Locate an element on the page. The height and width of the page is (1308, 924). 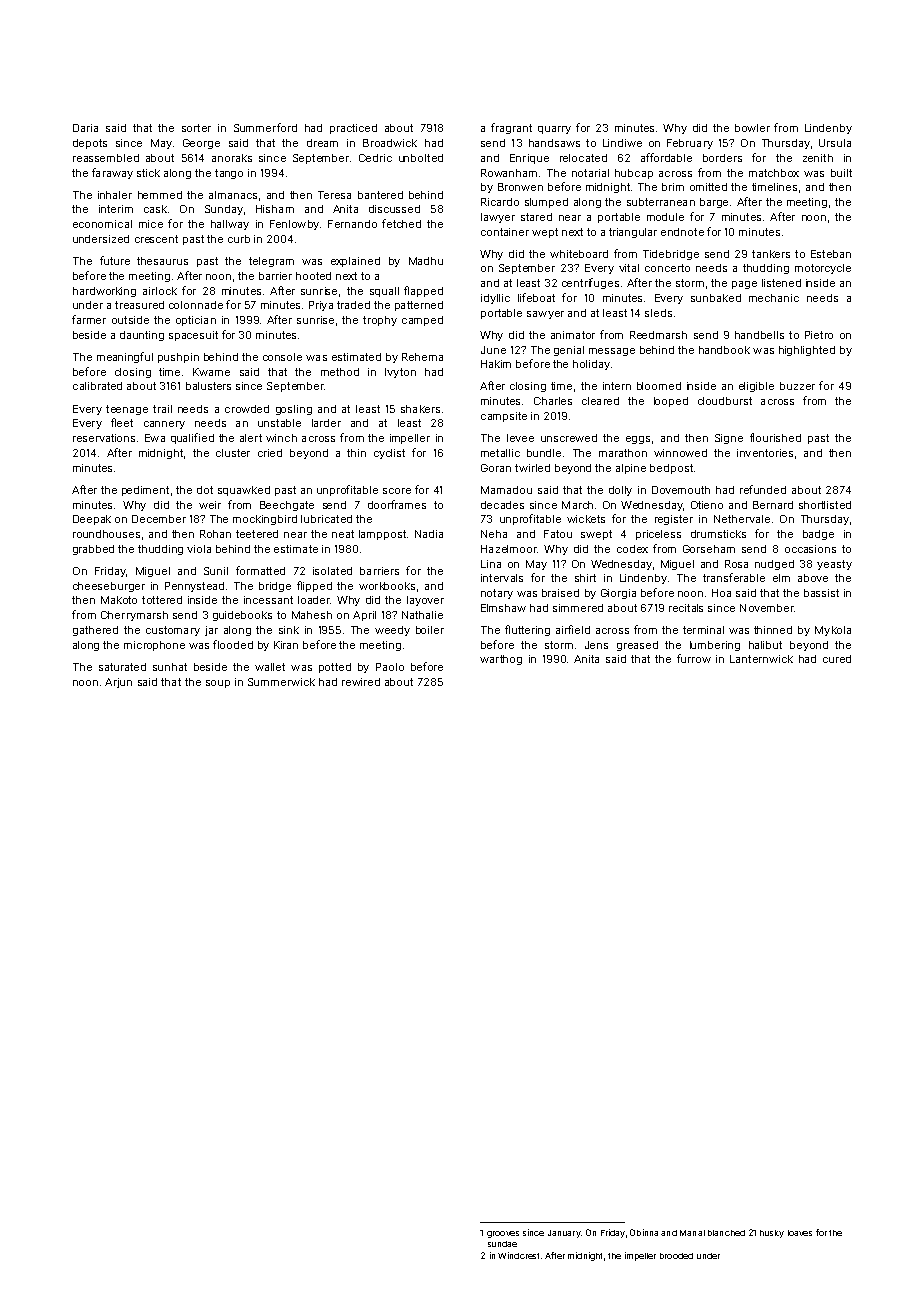
sundae is located at coordinates (502, 1244).
